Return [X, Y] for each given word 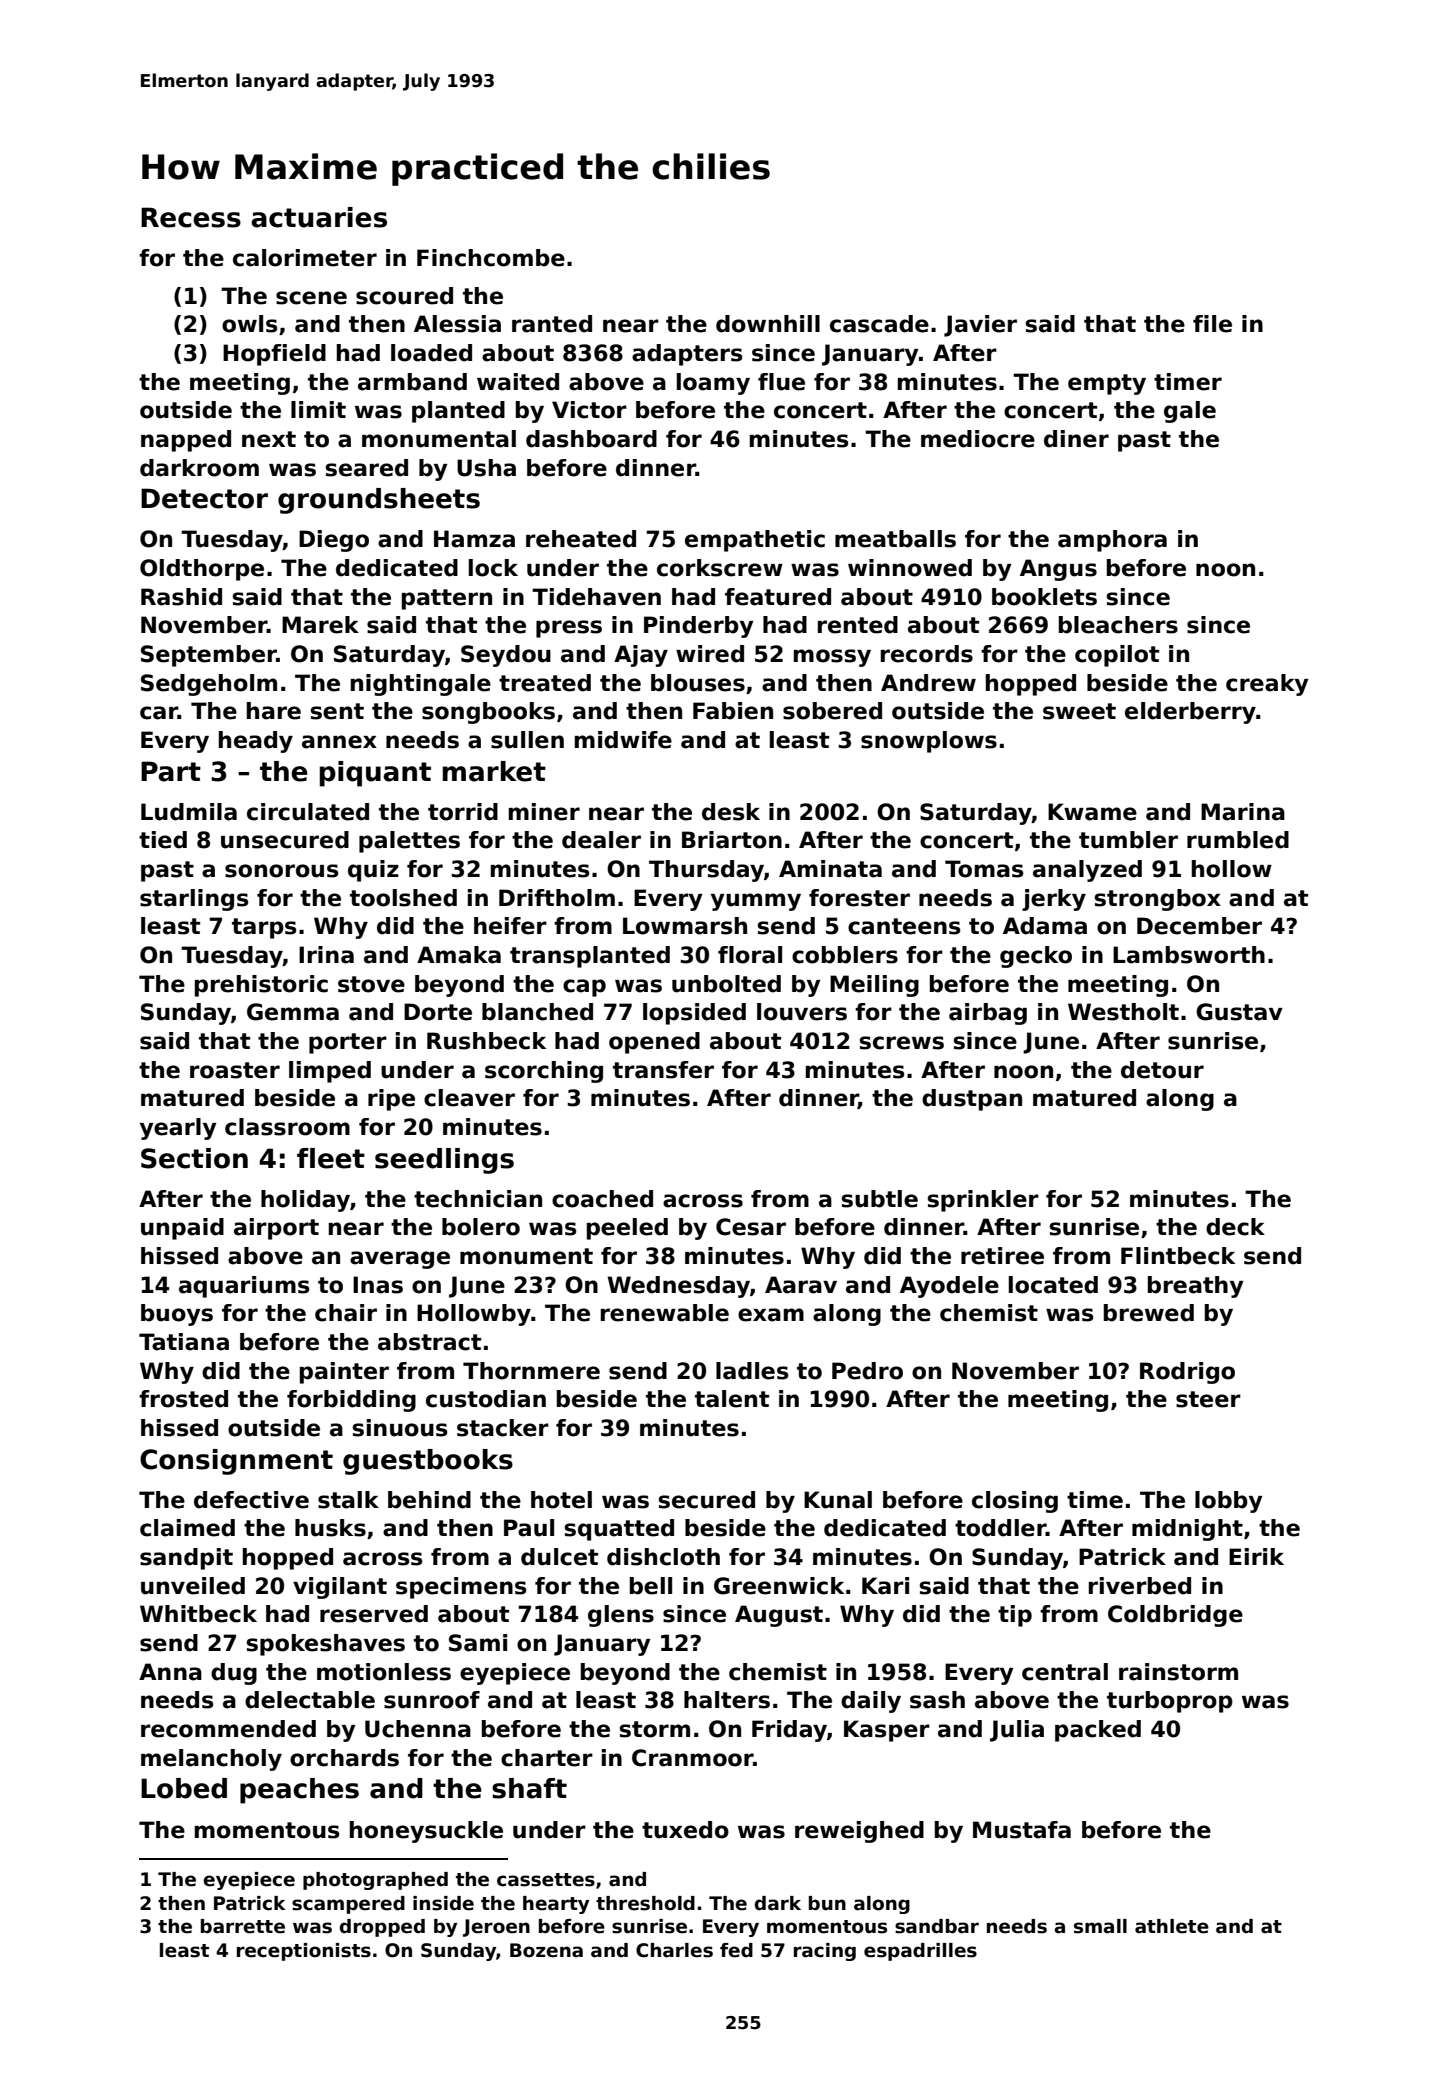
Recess [191, 217]
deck [1235, 1227]
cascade [879, 324]
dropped [382, 1928]
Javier [980, 326]
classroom [287, 1127]
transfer [663, 1070]
